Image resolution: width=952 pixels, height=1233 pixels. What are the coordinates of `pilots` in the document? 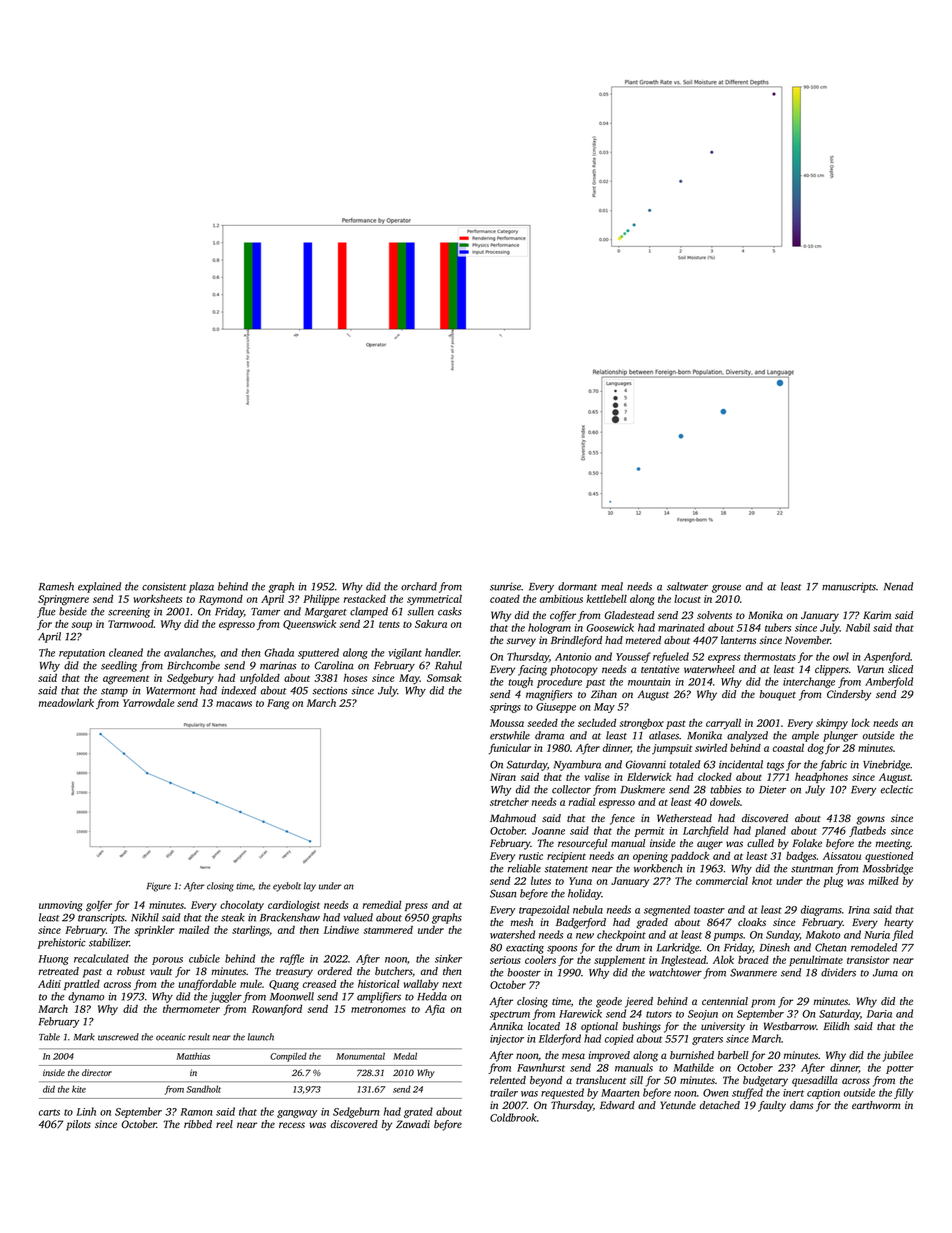 It's located at (78, 1125).
